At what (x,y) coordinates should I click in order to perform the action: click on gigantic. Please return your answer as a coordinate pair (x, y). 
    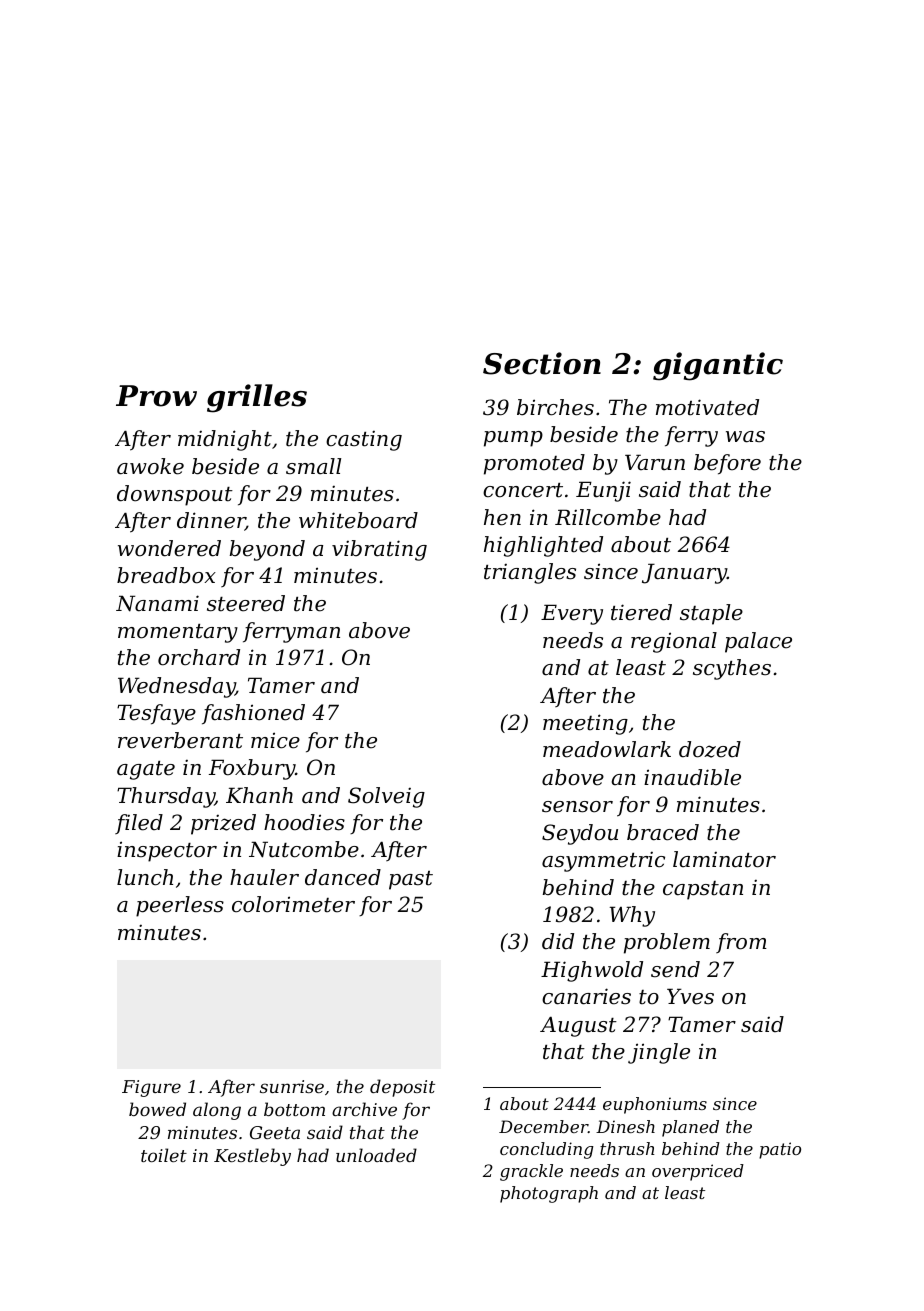
    Looking at the image, I should click on (718, 366).
